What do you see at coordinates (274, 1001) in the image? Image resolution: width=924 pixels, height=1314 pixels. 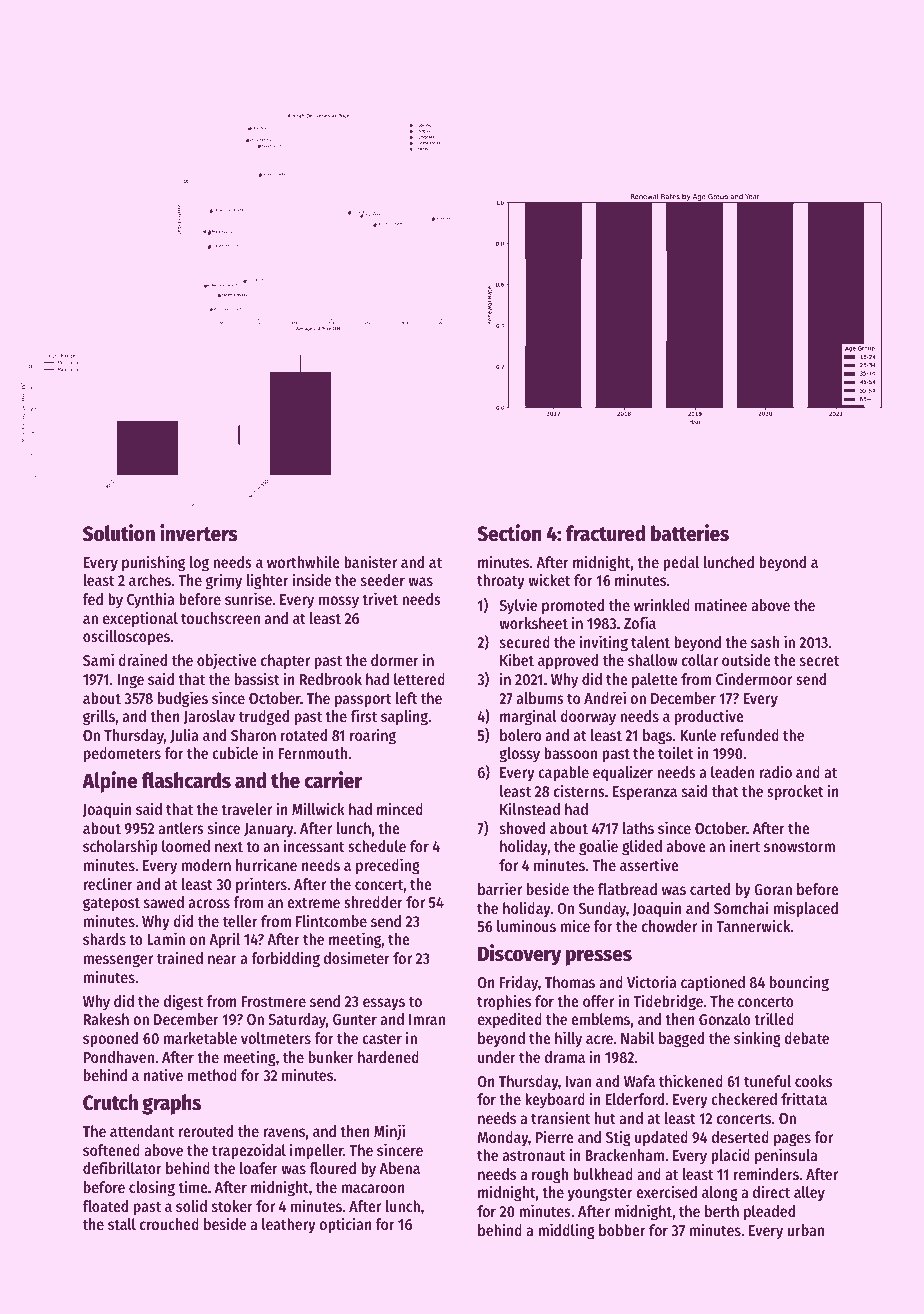 I see `Frostmere` at bounding box center [274, 1001].
